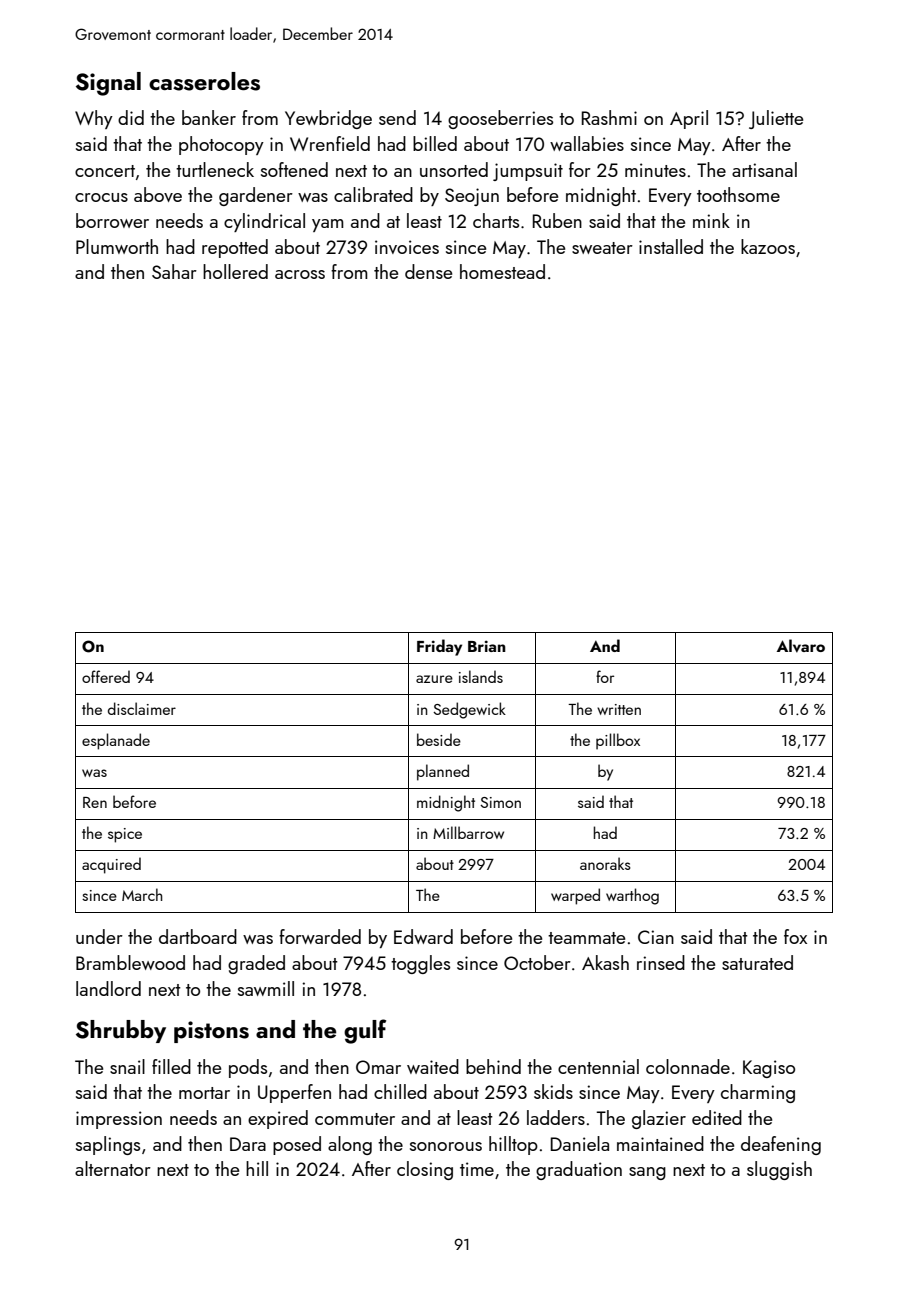 This screenshot has height=1316, width=908. What do you see at coordinates (768, 246) in the screenshot?
I see `kazoos` at bounding box center [768, 246].
